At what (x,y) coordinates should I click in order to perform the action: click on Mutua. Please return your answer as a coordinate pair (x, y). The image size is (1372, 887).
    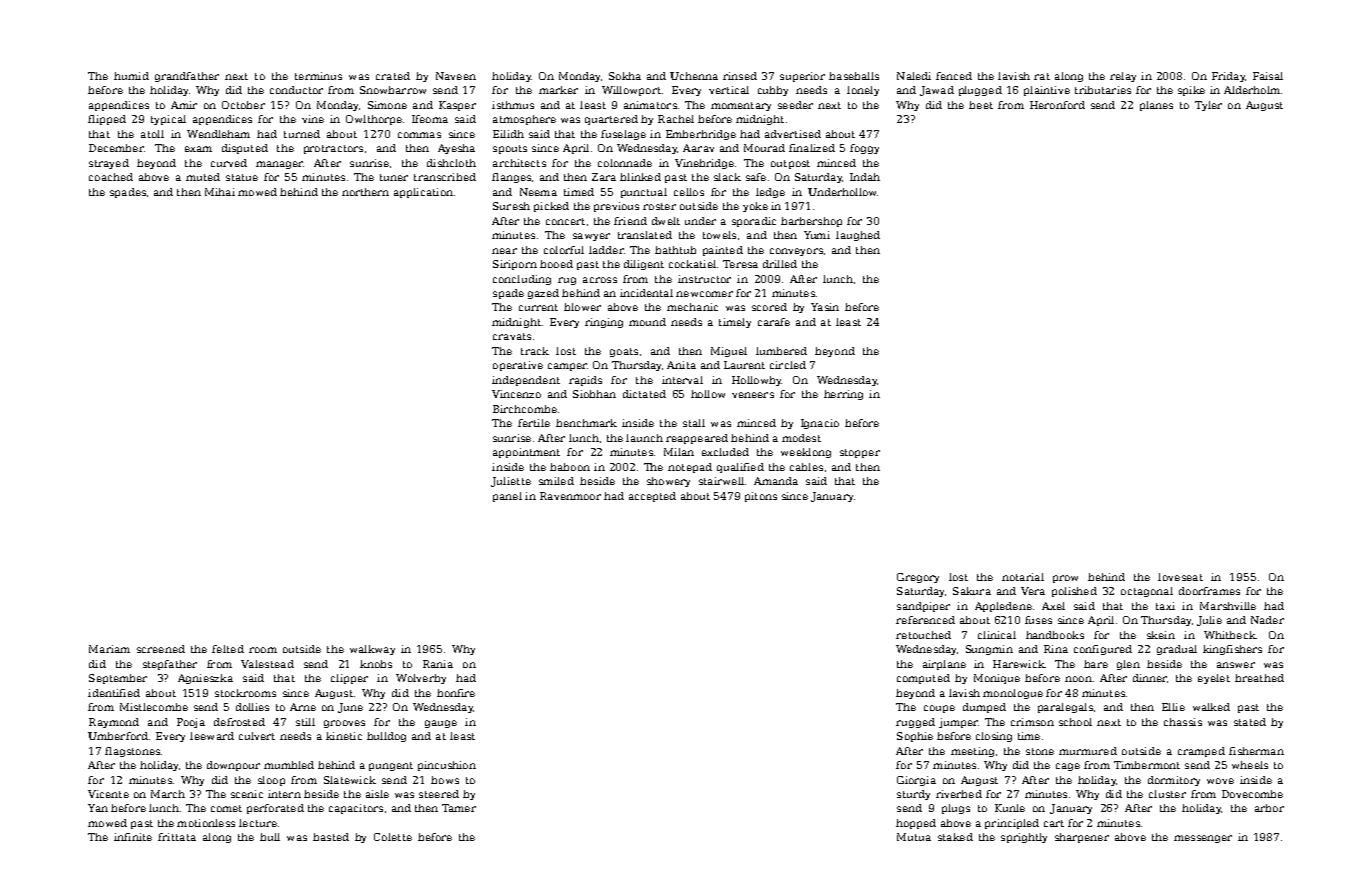
    Looking at the image, I should click on (914, 837).
